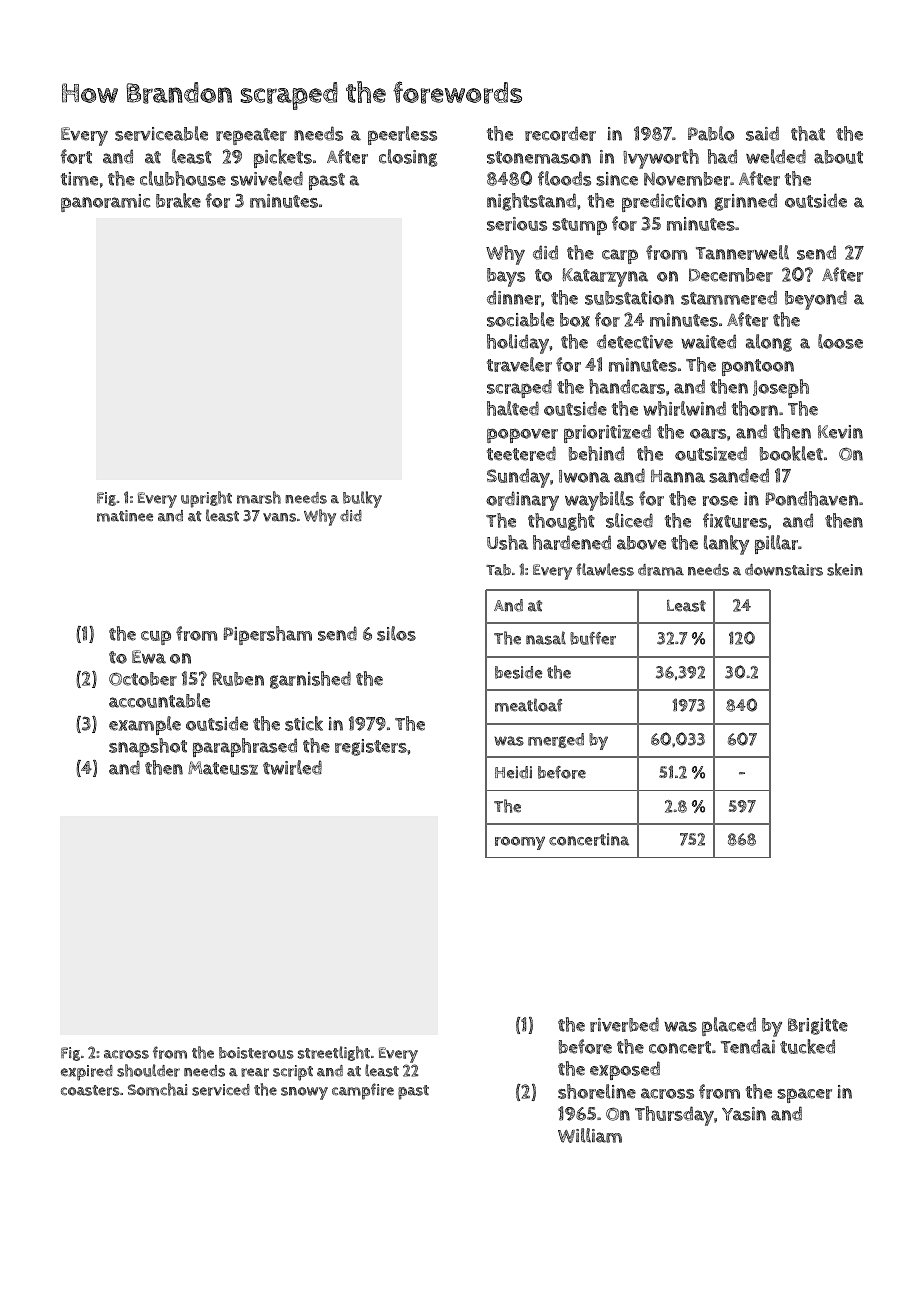  What do you see at coordinates (148, 747) in the image?
I see `snapshot` at bounding box center [148, 747].
